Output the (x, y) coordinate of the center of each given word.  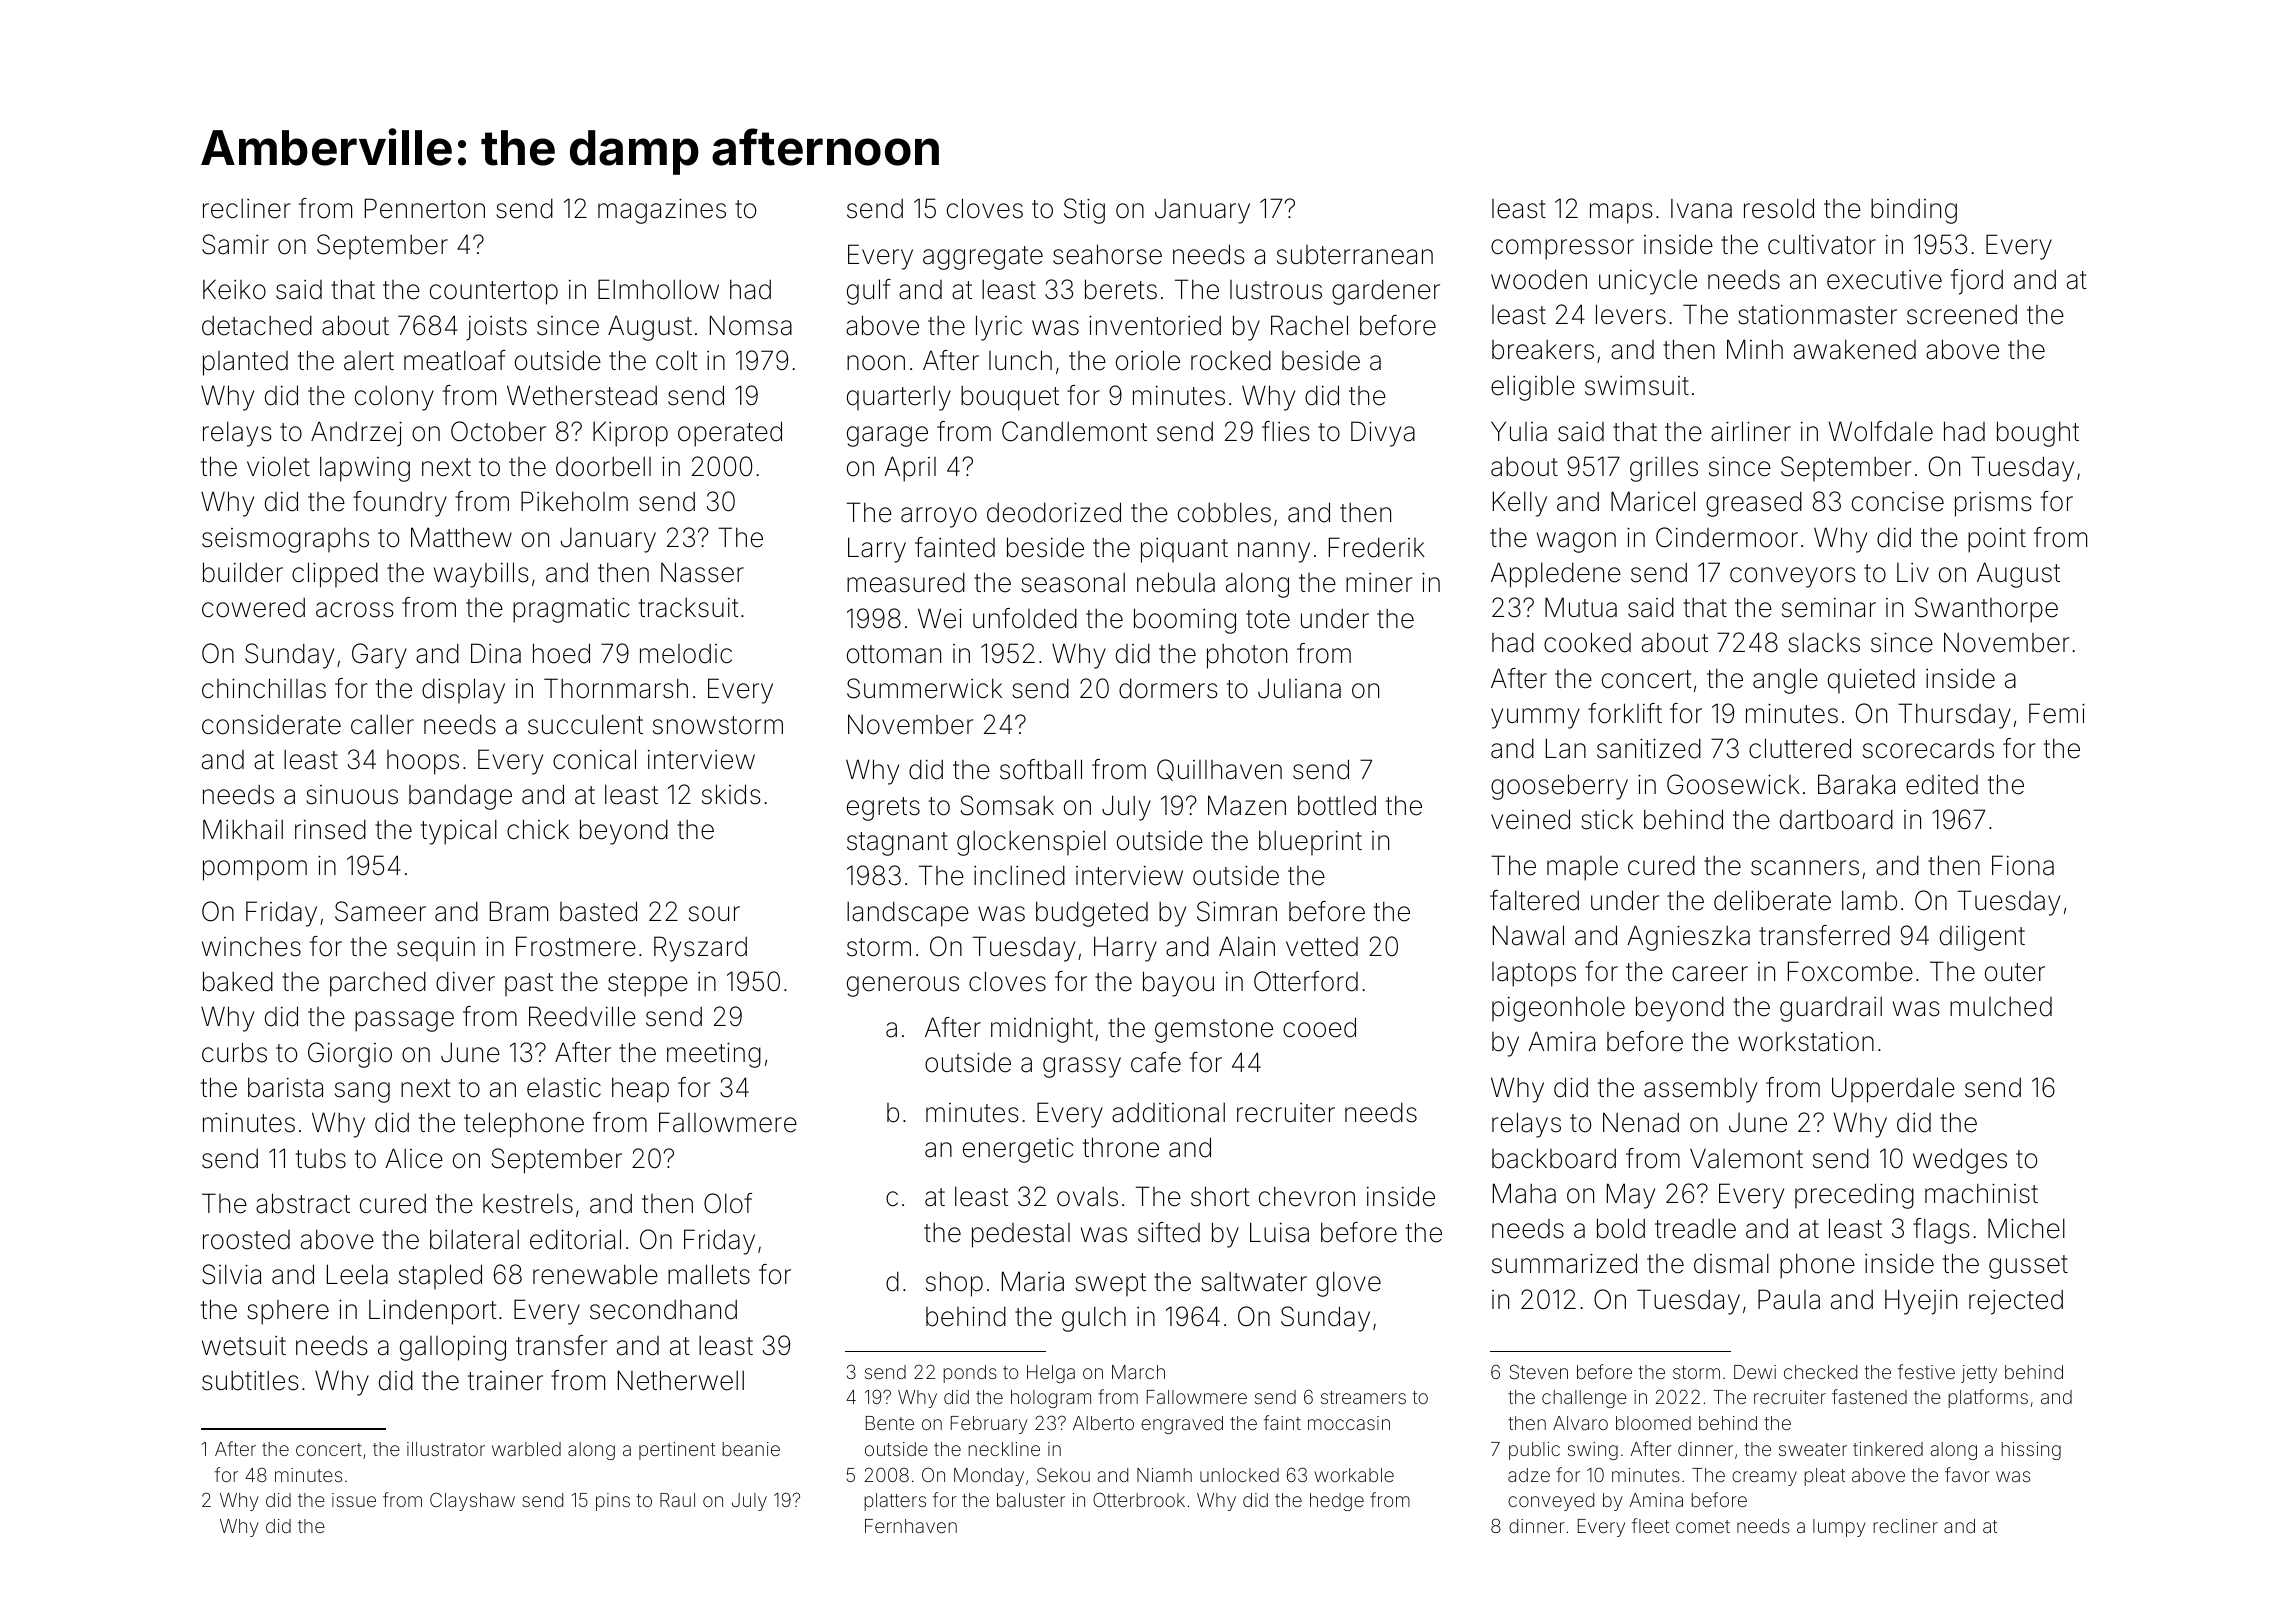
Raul (677, 1500)
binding (1914, 211)
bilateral (474, 1239)
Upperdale (1893, 1090)
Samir (235, 244)
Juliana (1299, 688)
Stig (1084, 211)
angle (1785, 681)
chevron (1307, 1196)
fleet (1650, 1525)
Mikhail (243, 829)
